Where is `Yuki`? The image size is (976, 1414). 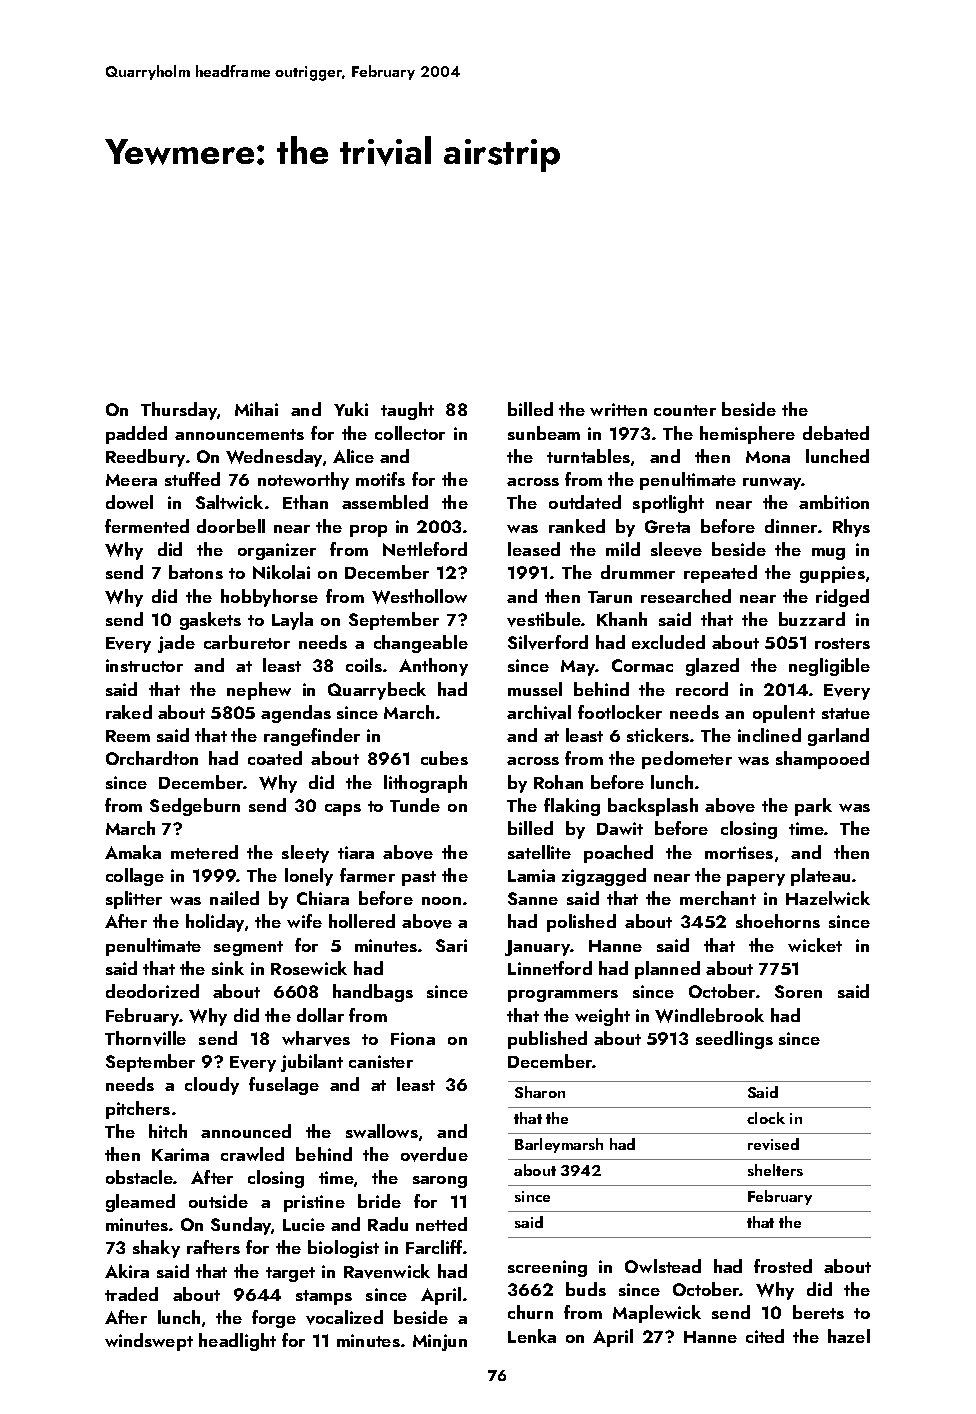
Yuki is located at coordinates (351, 409).
